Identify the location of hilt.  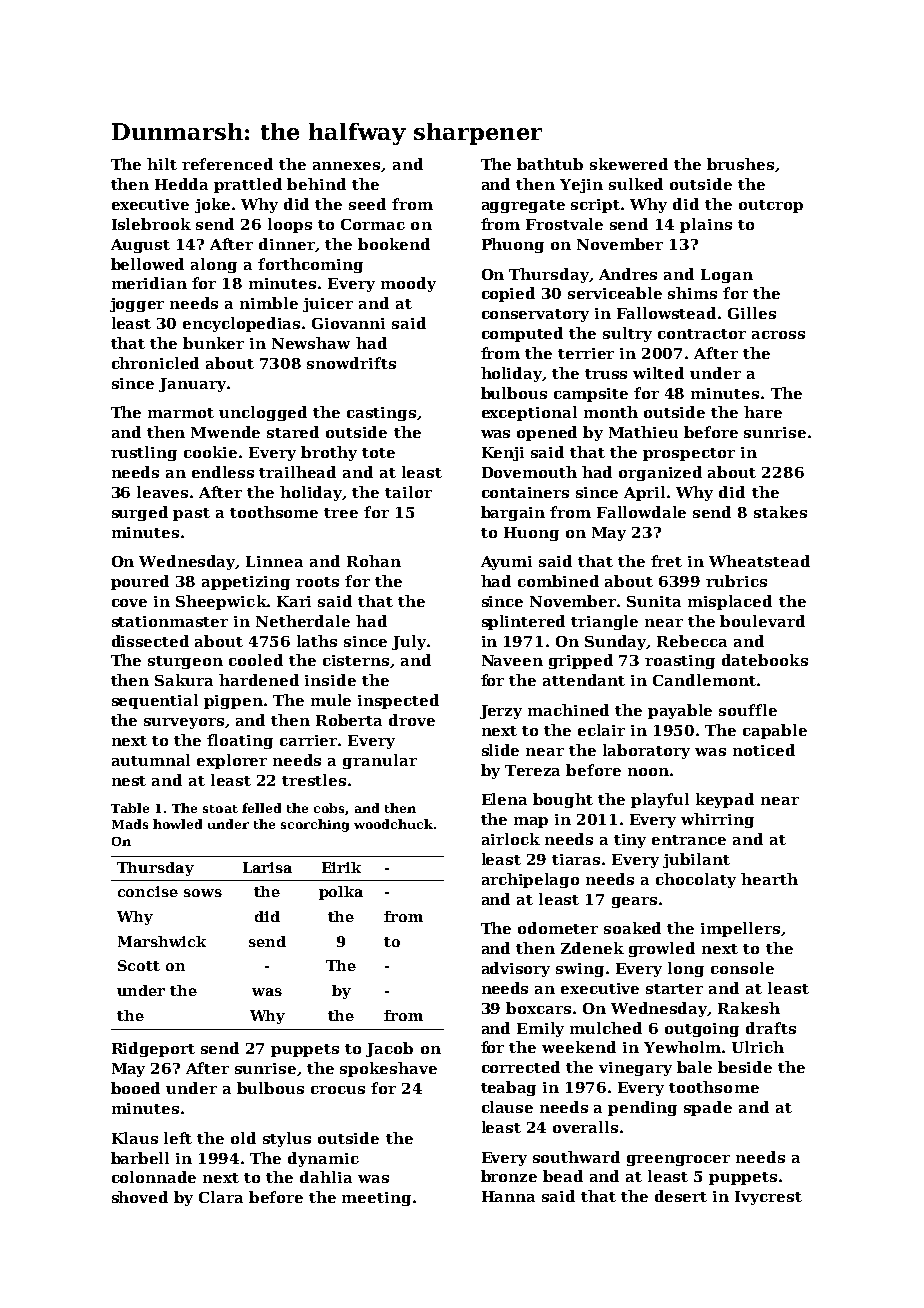
(162, 164).
